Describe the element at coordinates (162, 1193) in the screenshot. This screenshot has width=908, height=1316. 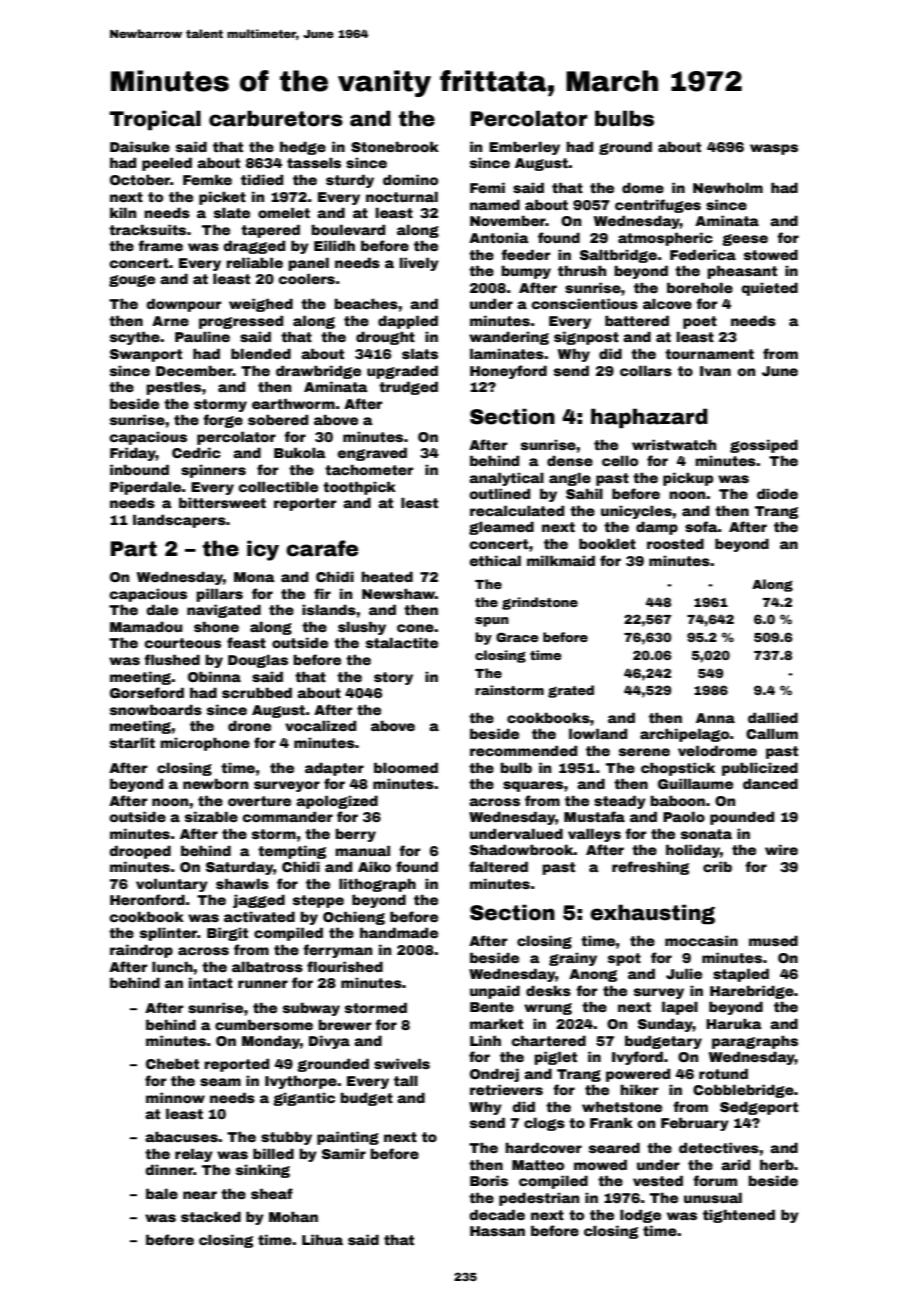
I see `bale` at that location.
